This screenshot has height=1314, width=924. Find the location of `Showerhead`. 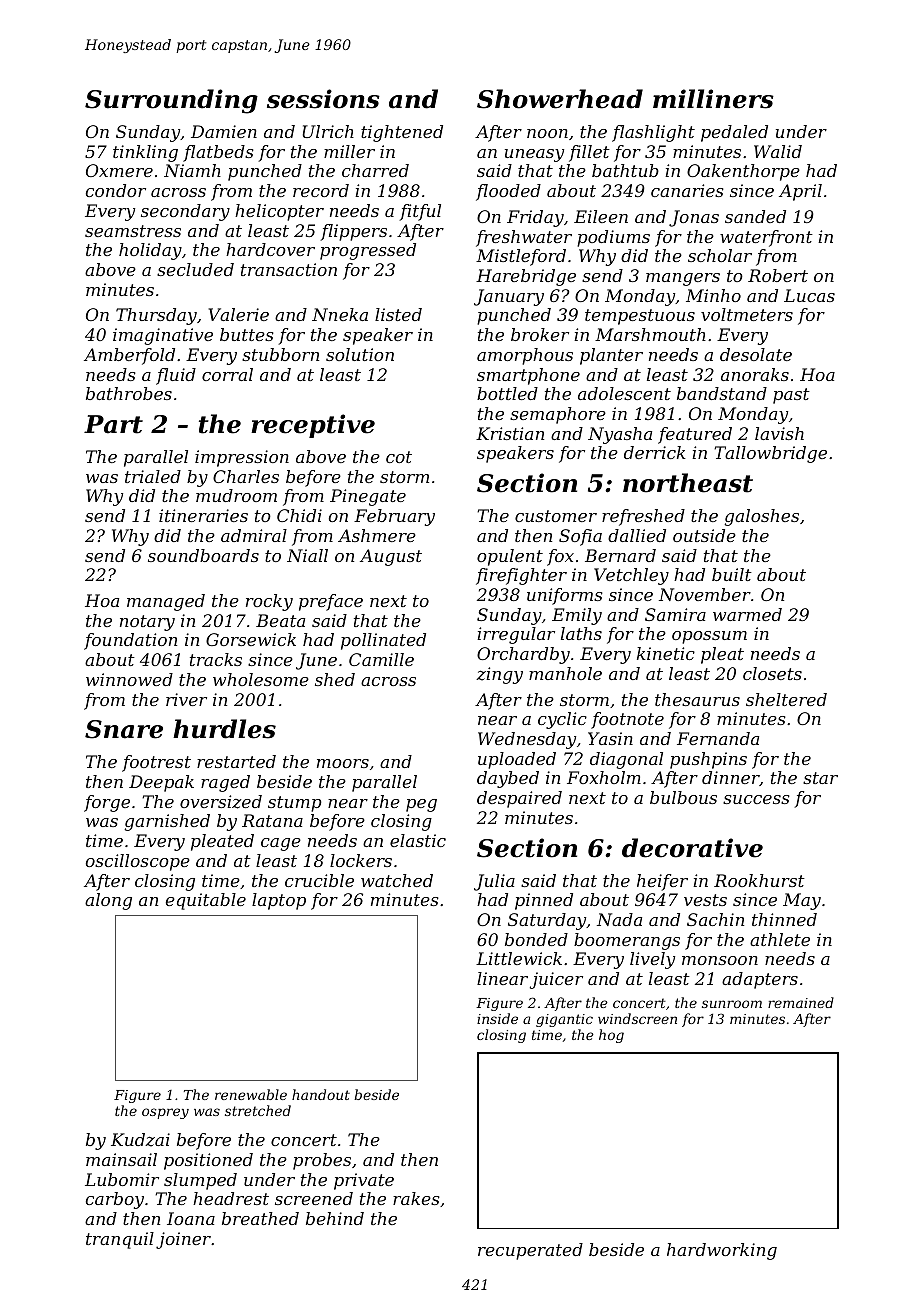

Showerhead is located at coordinates (560, 99).
